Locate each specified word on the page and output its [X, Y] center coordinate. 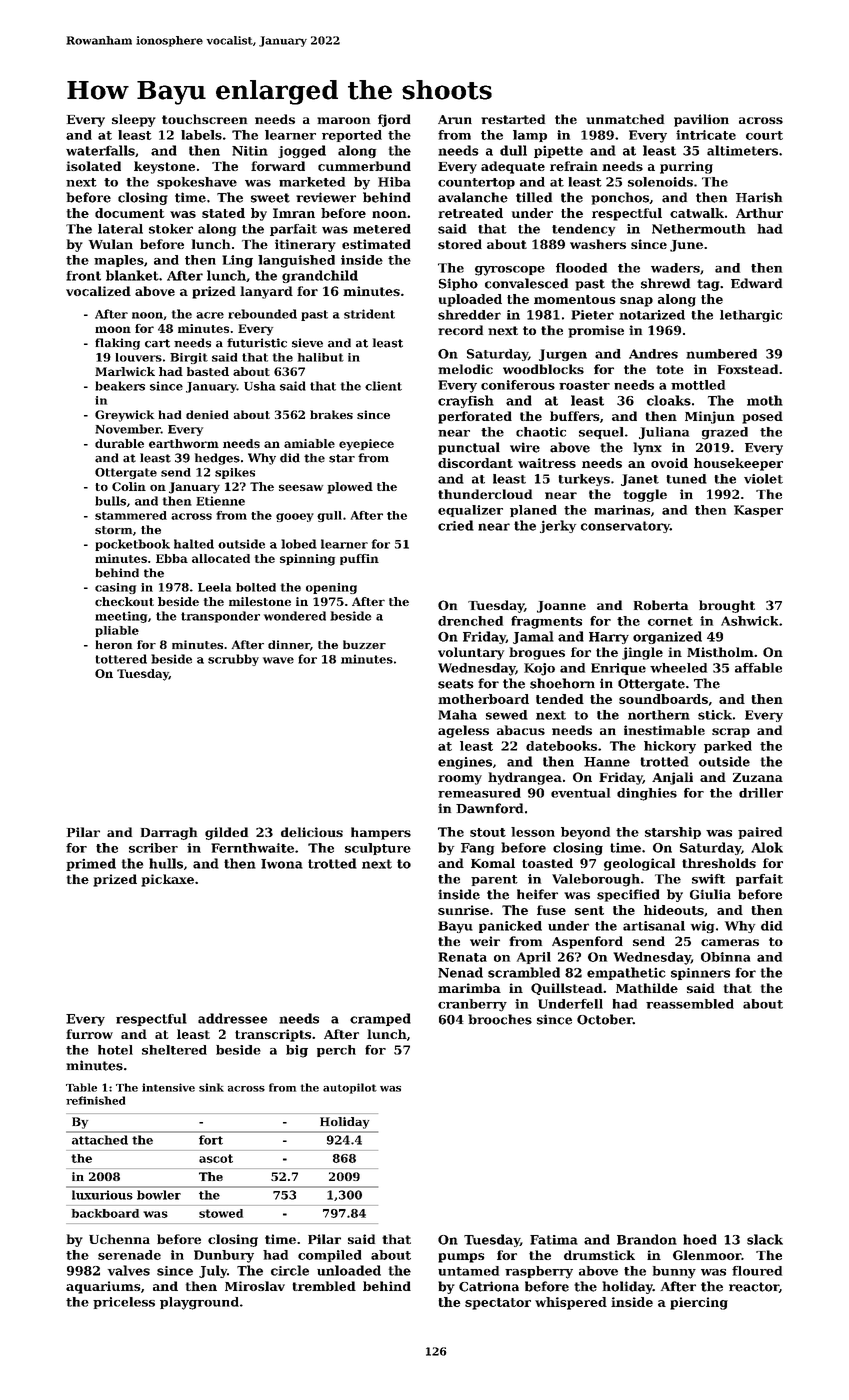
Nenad [460, 972]
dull [513, 150]
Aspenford [587, 942]
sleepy [134, 120]
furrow [89, 1034]
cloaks [669, 400]
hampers [381, 833]
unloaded [349, 1270]
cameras [730, 942]
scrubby [233, 660]
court [764, 135]
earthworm [184, 443]
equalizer [470, 511]
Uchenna [119, 1239]
